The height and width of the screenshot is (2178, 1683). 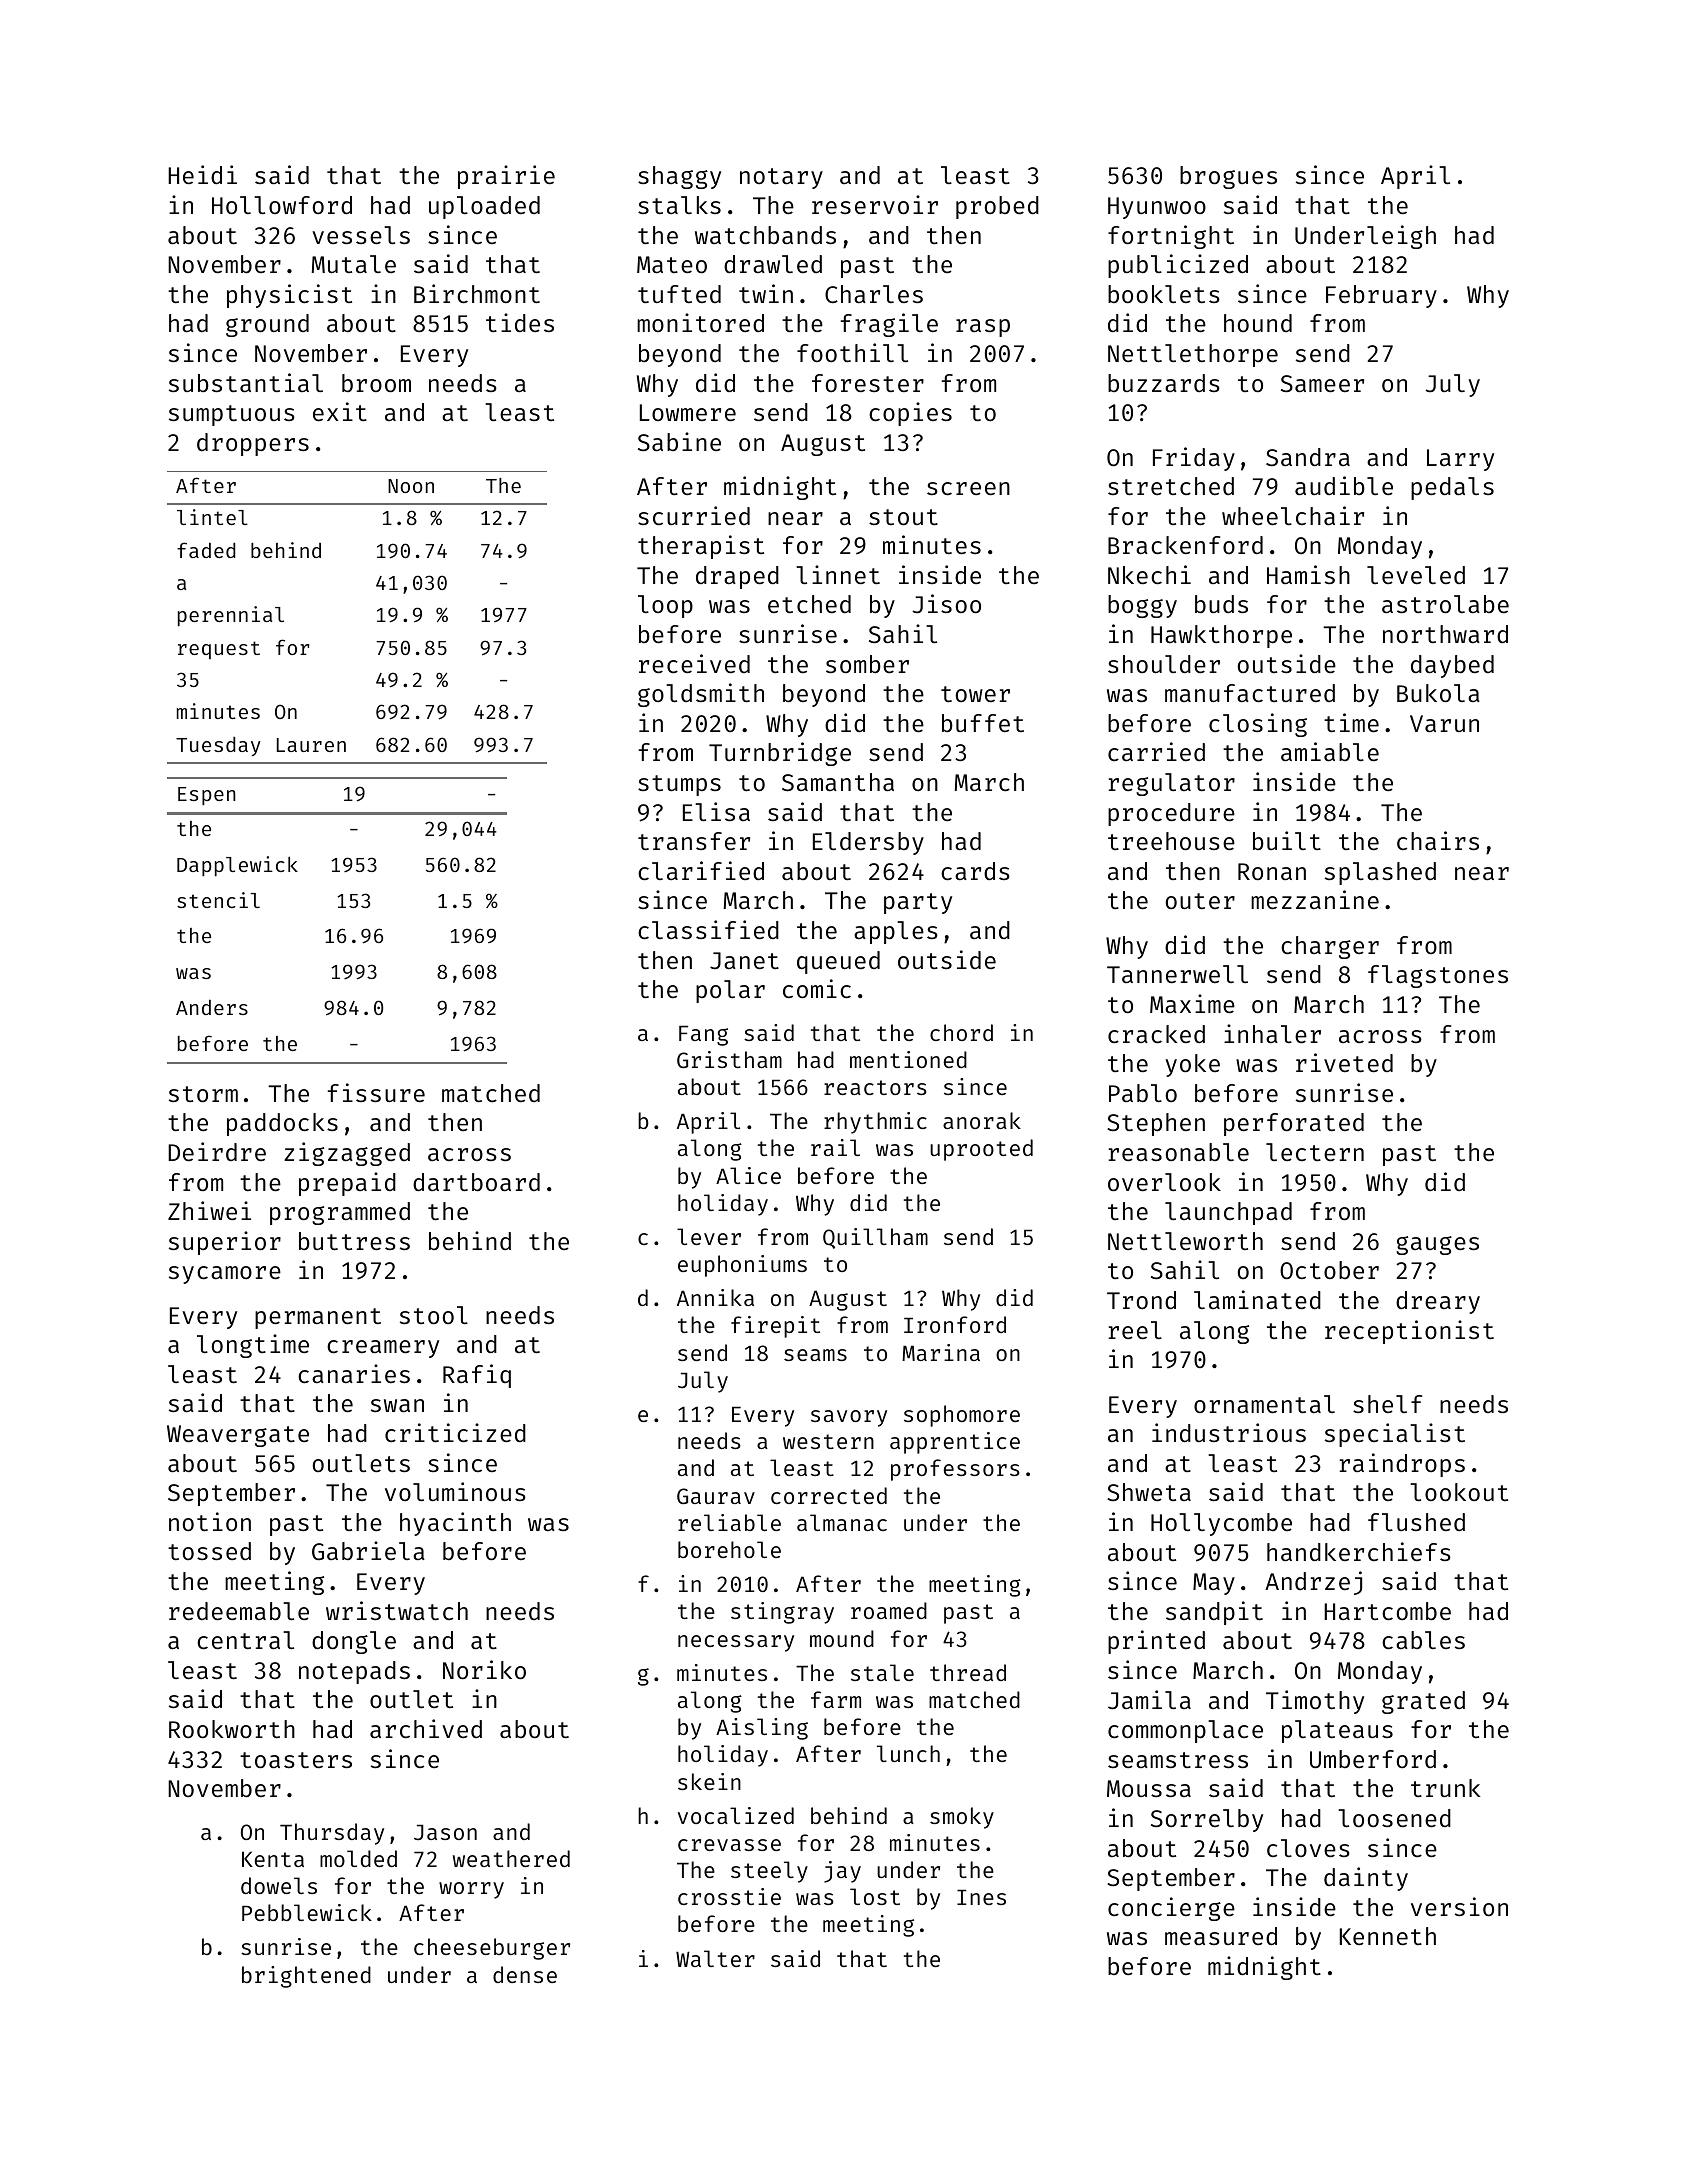 What do you see at coordinates (238, 1436) in the screenshot?
I see `Weavergate` at bounding box center [238, 1436].
